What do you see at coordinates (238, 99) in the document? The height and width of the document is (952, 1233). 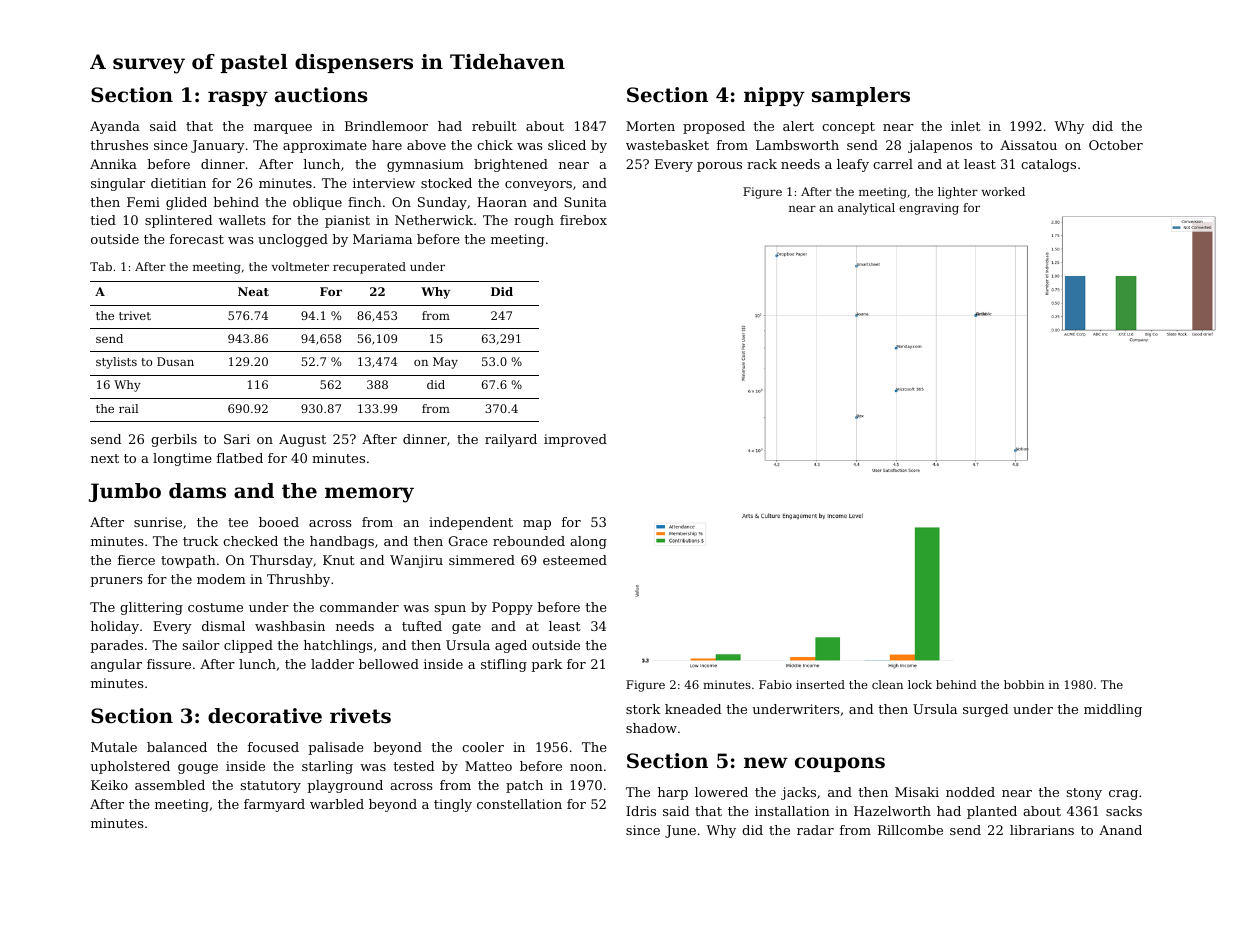 I see `raspy` at bounding box center [238, 99].
